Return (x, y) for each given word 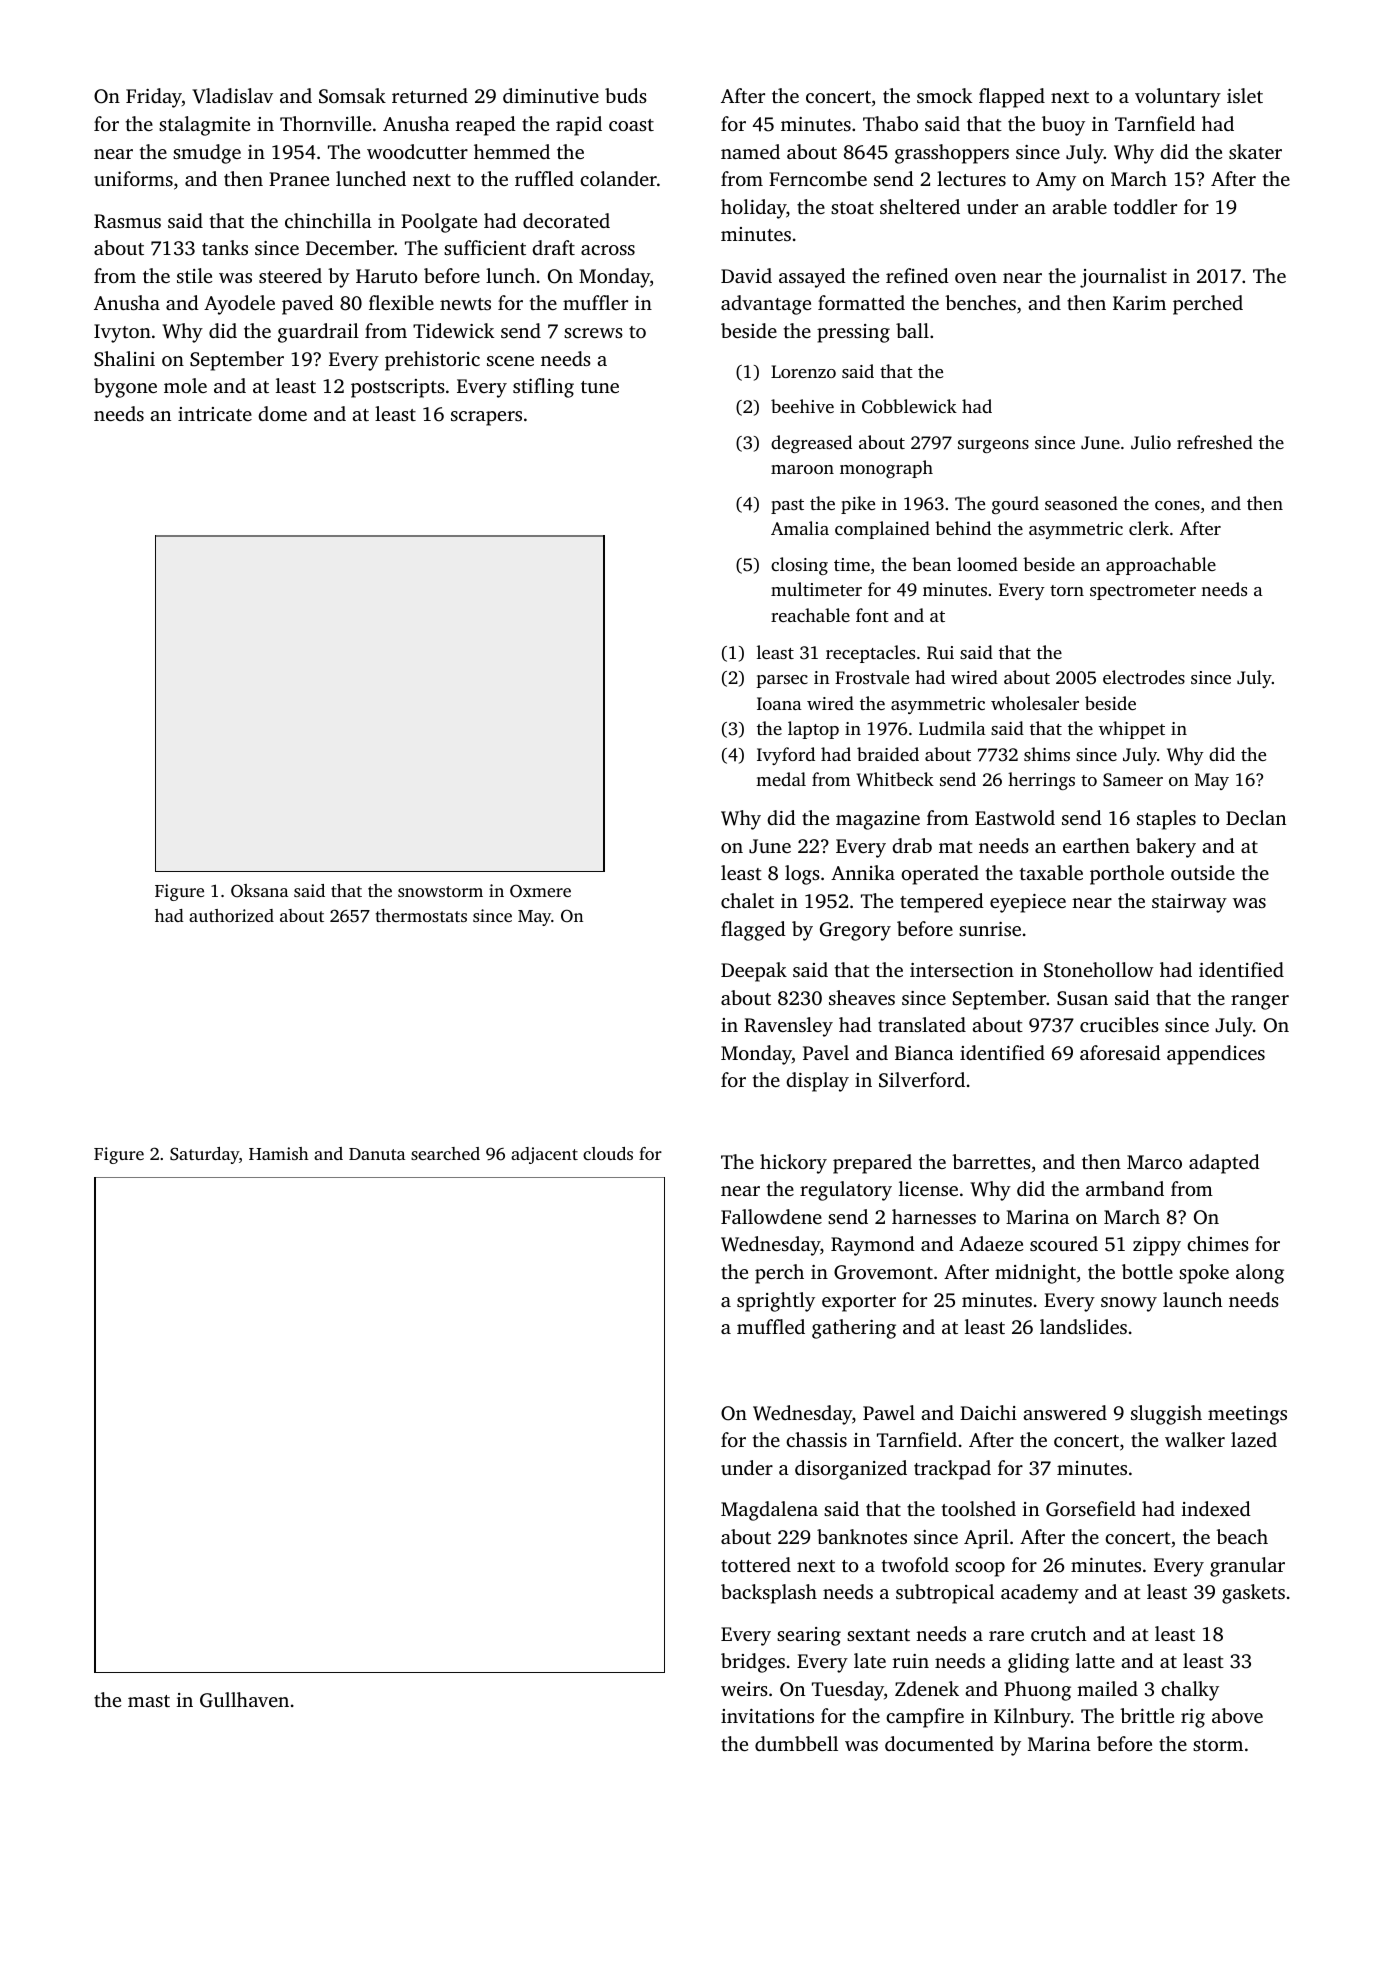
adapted (1224, 1164)
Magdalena (769, 1511)
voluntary (1178, 98)
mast (149, 1701)
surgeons (993, 446)
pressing (853, 333)
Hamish (279, 1153)
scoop (980, 1569)
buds (626, 95)
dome (282, 413)
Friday (154, 98)
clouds (608, 1153)
